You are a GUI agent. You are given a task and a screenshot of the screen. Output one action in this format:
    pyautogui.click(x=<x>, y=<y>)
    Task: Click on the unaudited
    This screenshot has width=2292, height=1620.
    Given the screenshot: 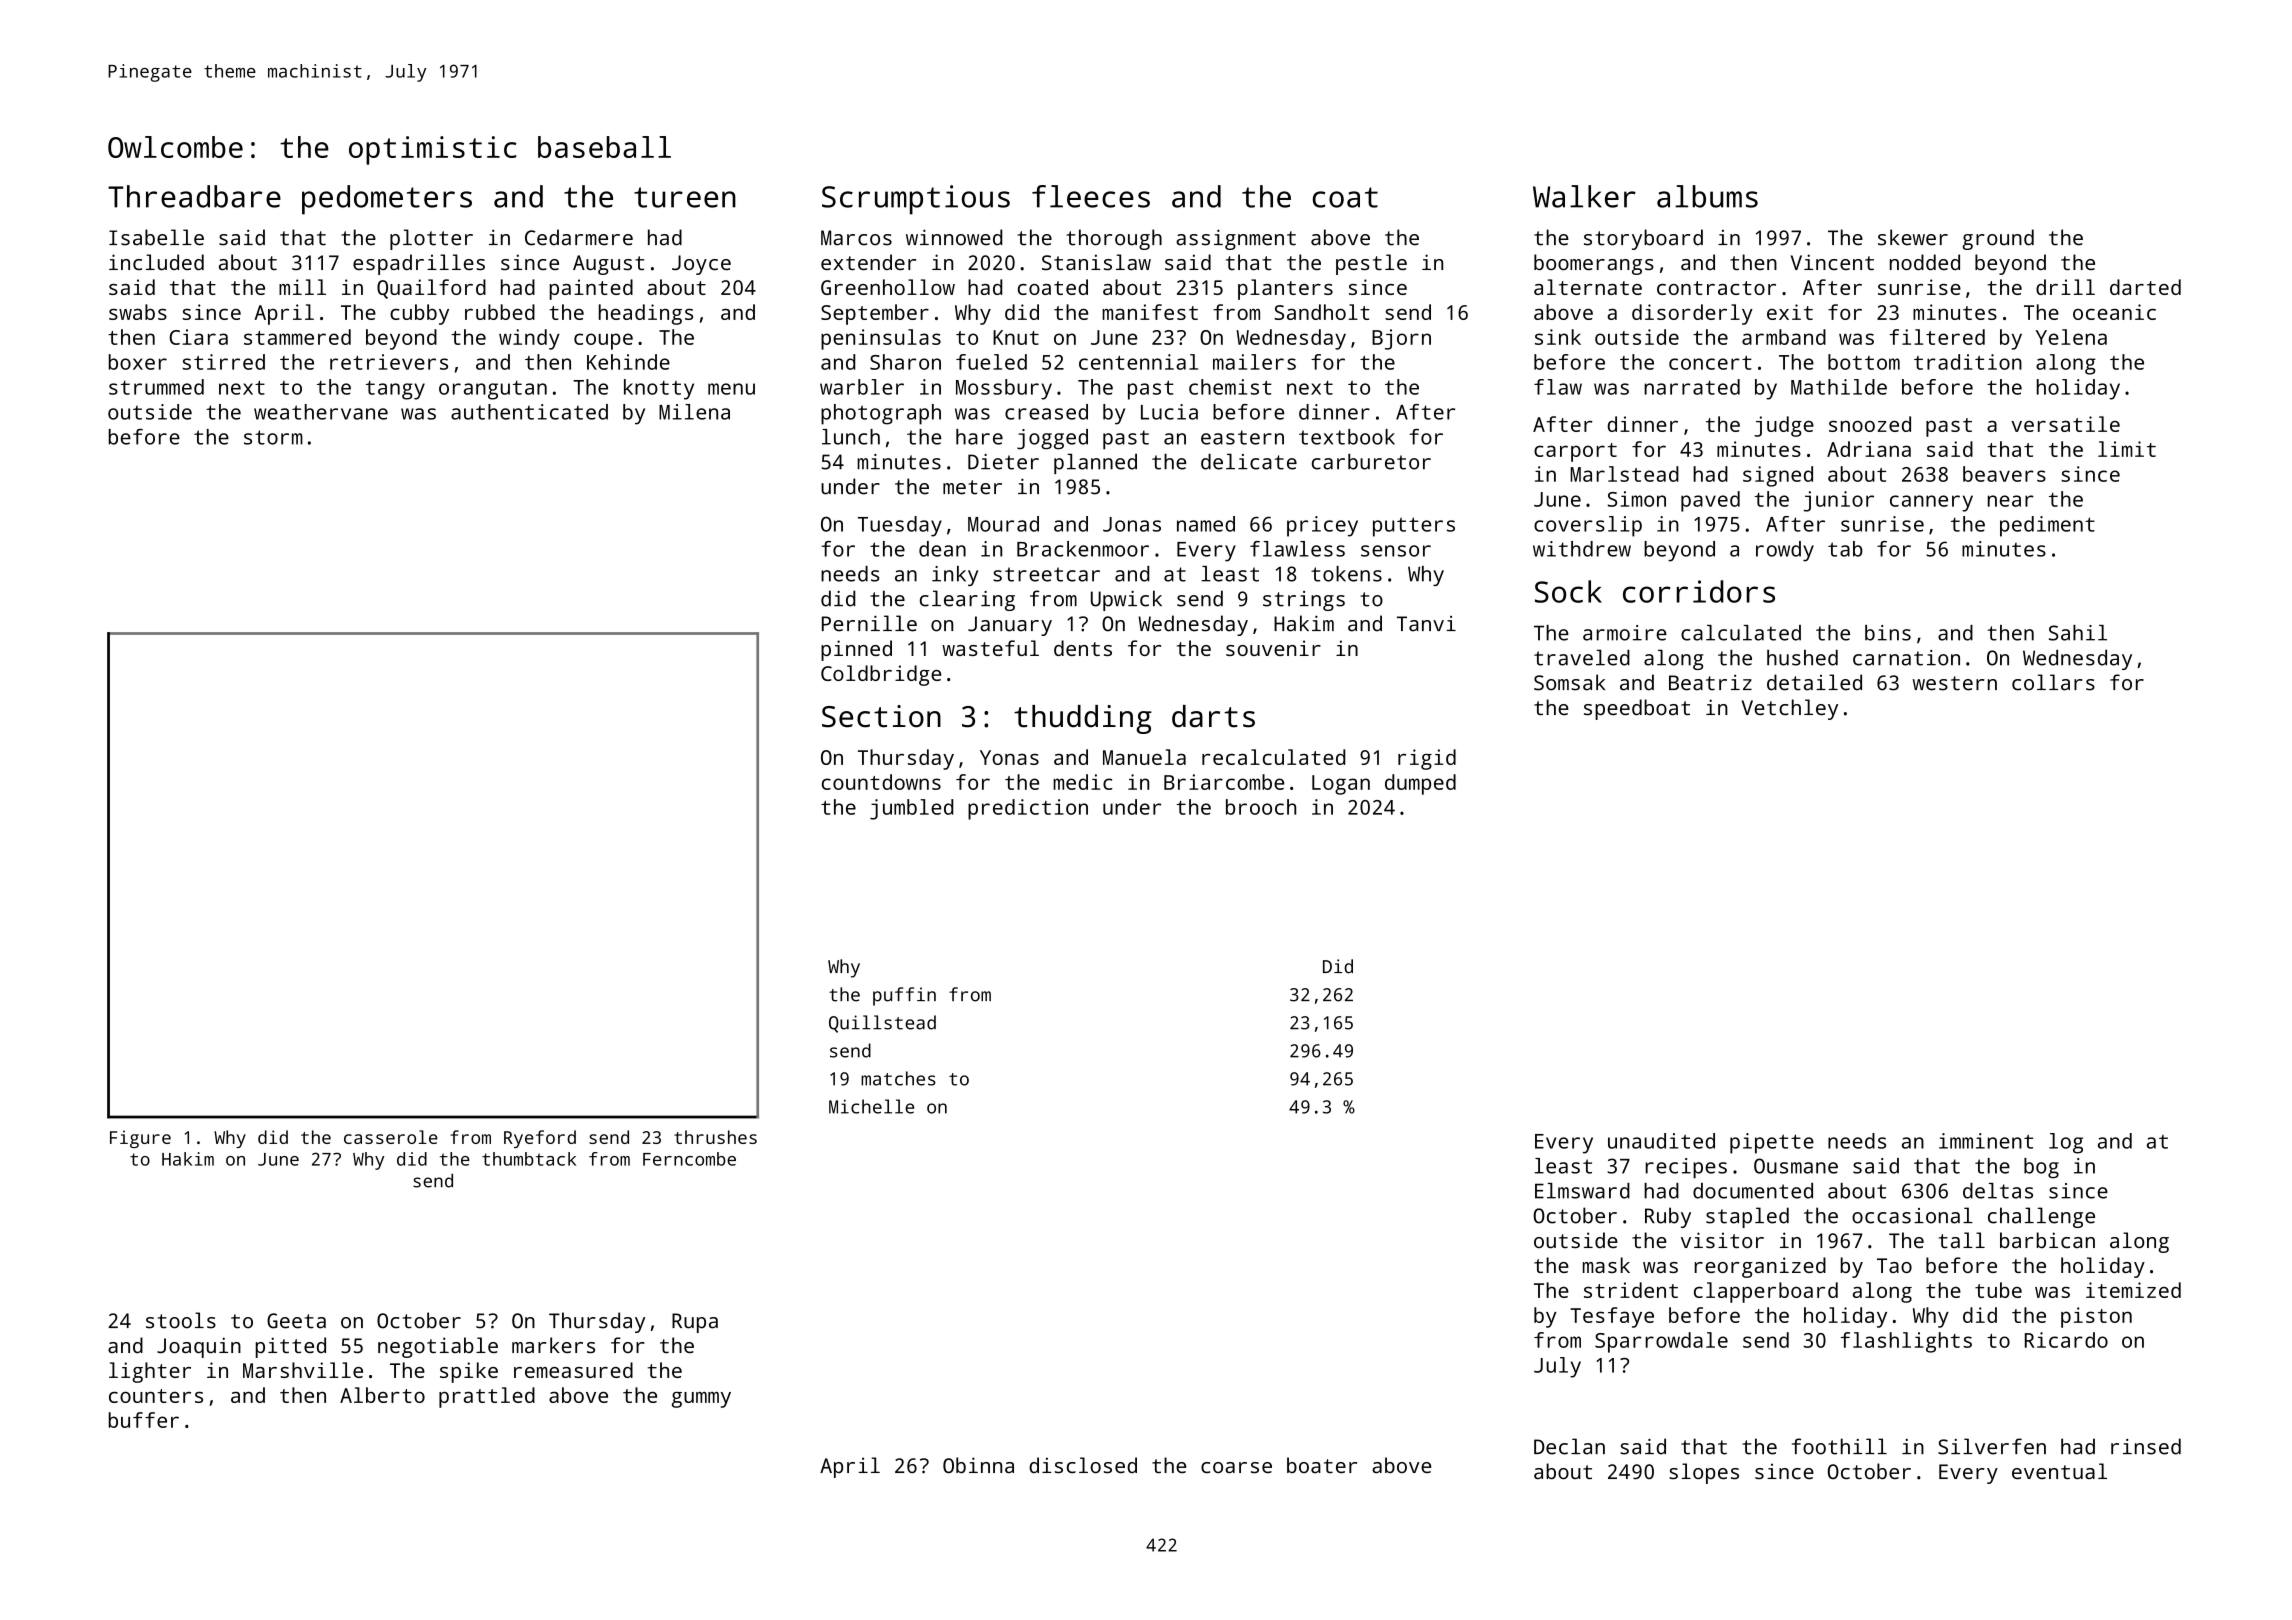 What is the action you would take?
    pyautogui.click(x=1661, y=1141)
